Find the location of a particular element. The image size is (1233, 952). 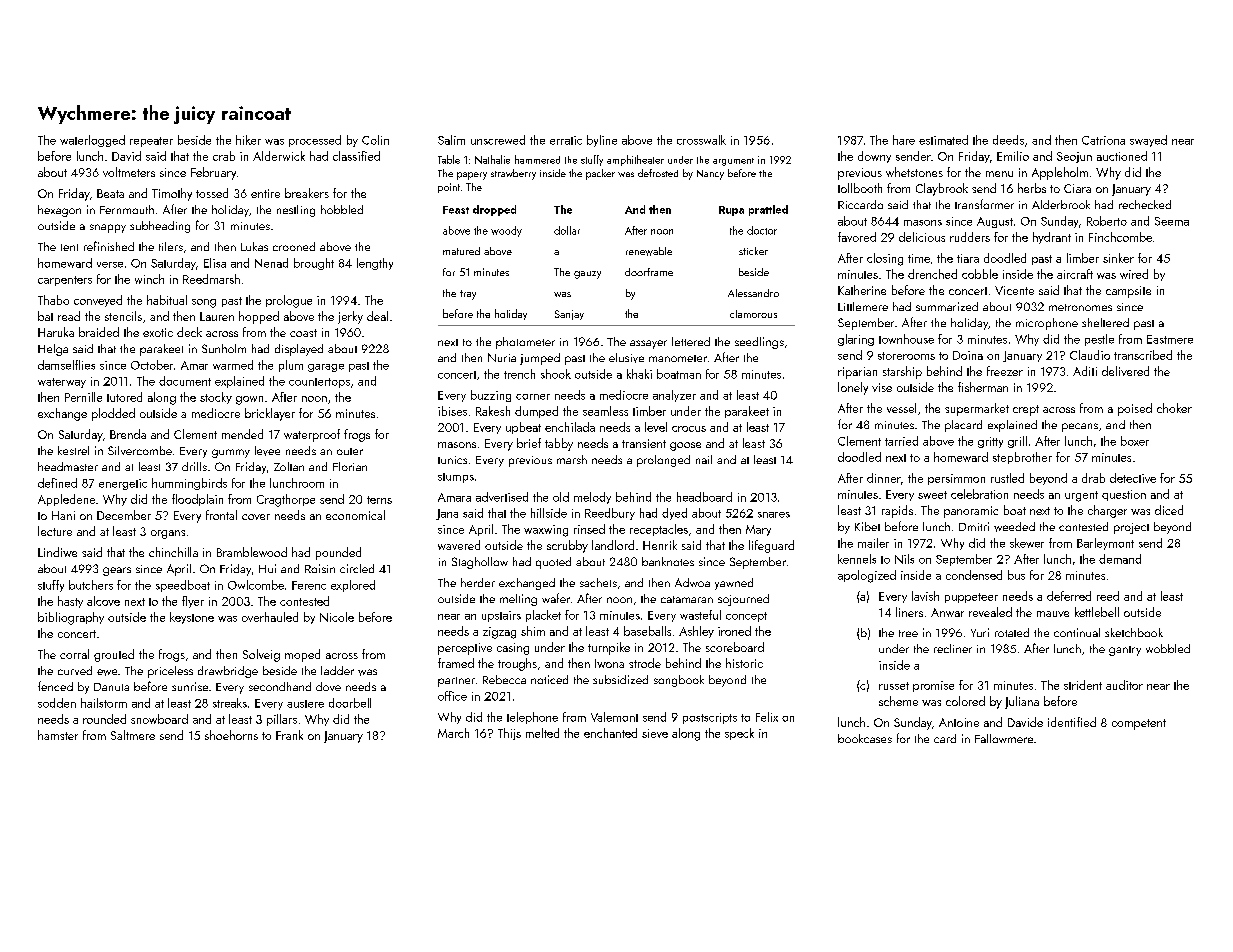

Alessandro is located at coordinates (753, 293).
